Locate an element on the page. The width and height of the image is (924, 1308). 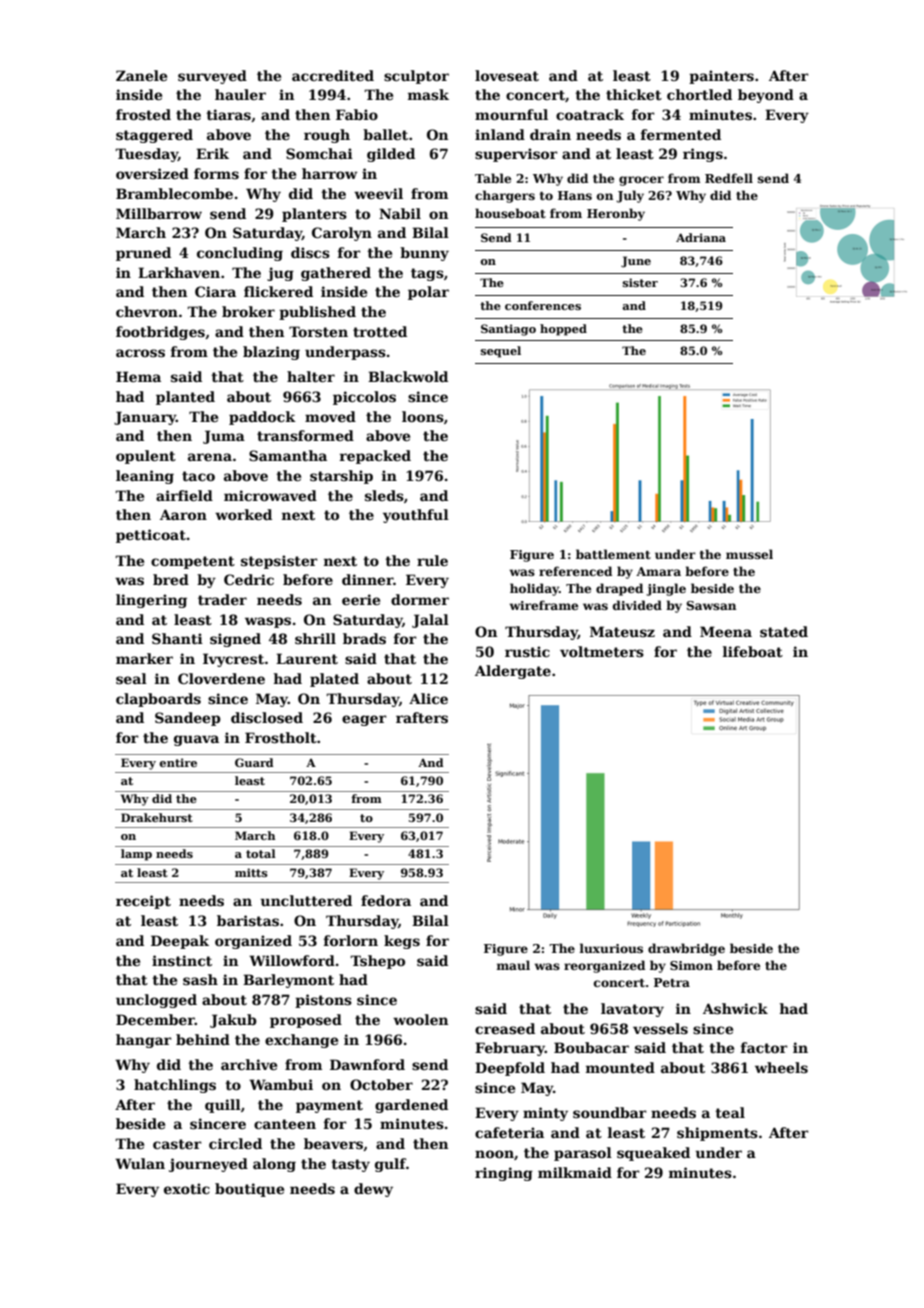
Barleymont is located at coordinates (288, 981).
